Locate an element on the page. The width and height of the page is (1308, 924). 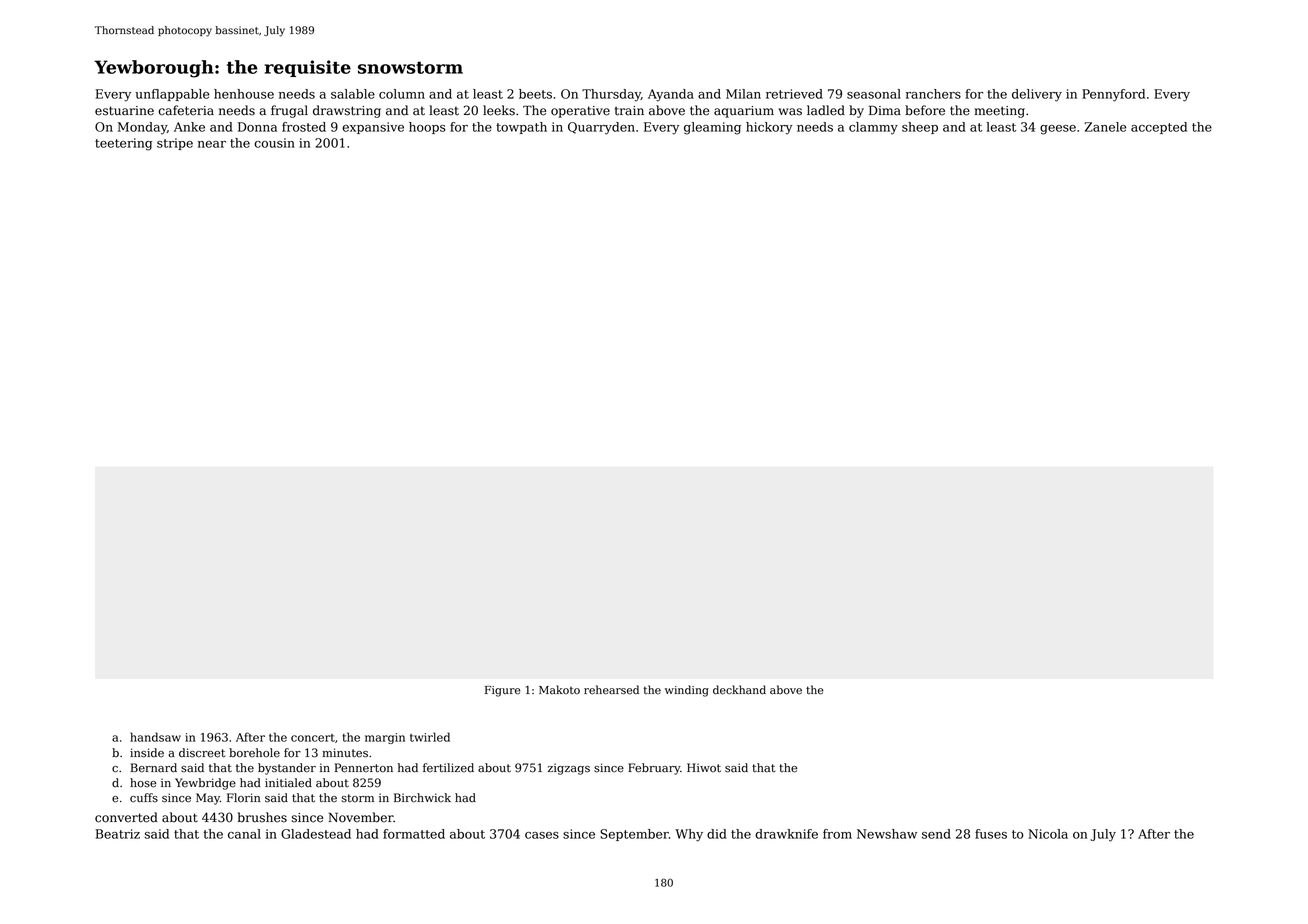
hickory is located at coordinates (769, 128).
